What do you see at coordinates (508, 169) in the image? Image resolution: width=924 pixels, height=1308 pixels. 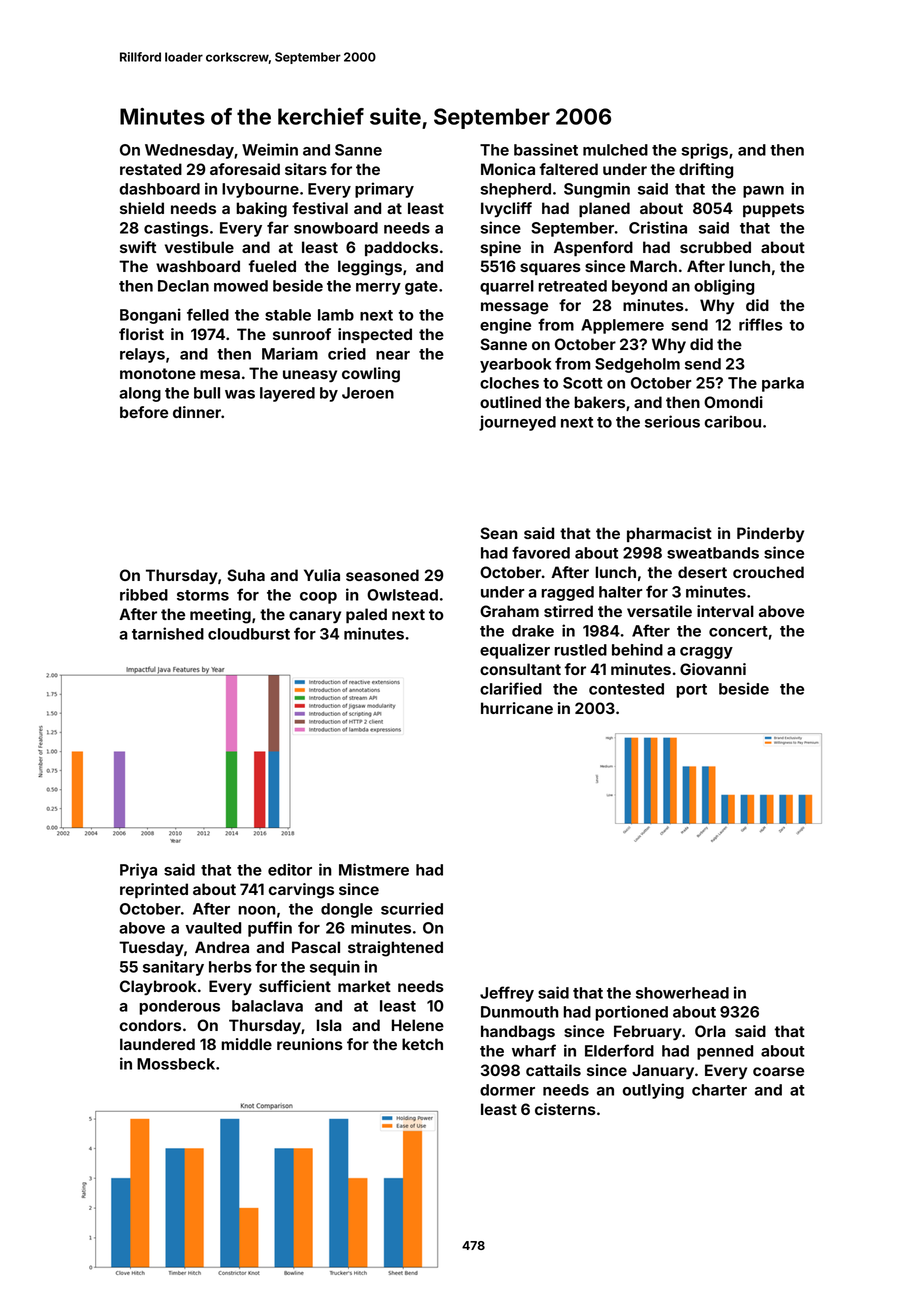 I see `Monica` at bounding box center [508, 169].
